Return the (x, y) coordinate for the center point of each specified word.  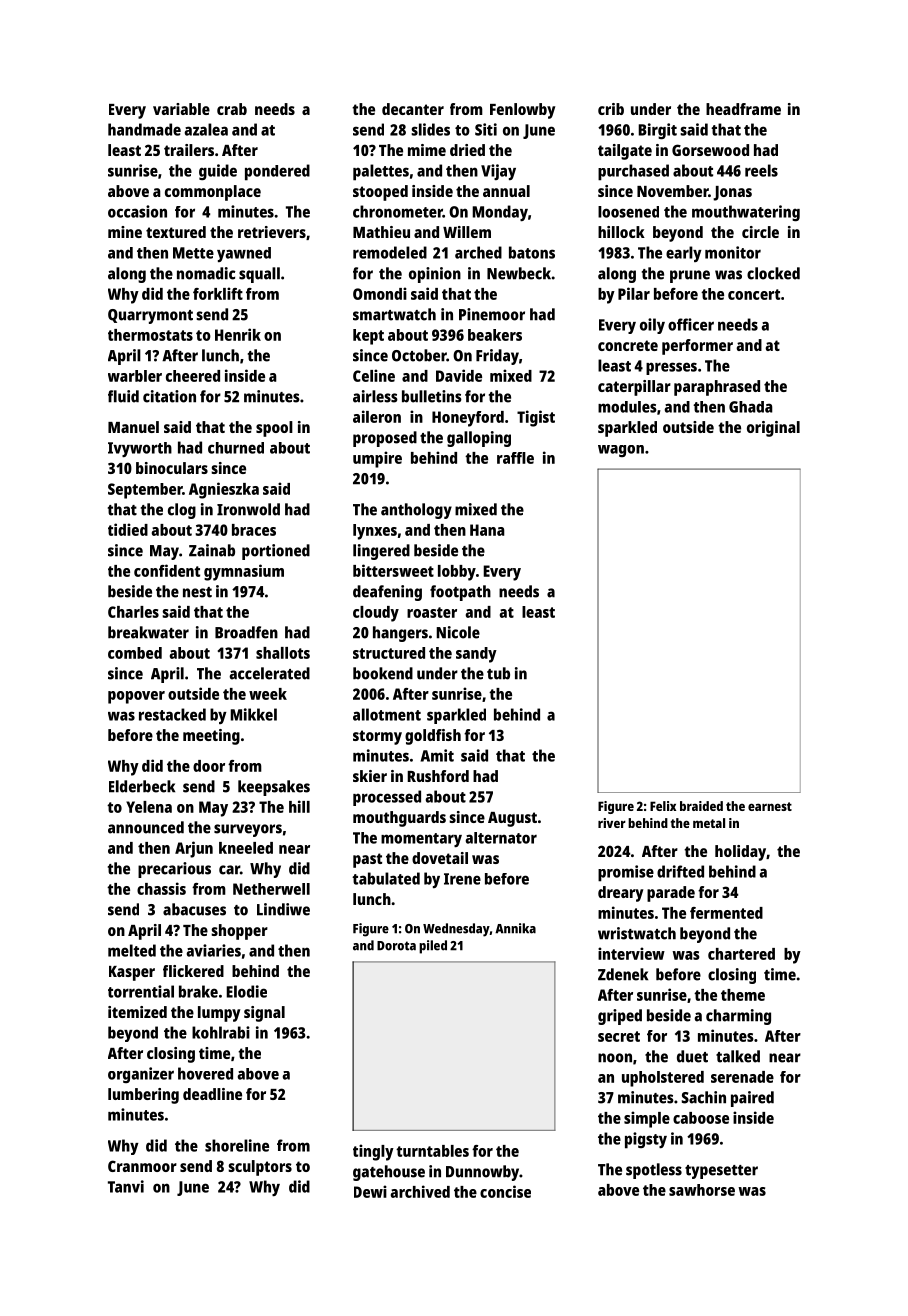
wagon (621, 451)
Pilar (634, 293)
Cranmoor (142, 1166)
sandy (476, 655)
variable (181, 109)
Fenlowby (522, 111)
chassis (161, 888)
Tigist (536, 418)
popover (136, 697)
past (367, 860)
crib (611, 109)
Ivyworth (140, 449)
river (612, 823)
